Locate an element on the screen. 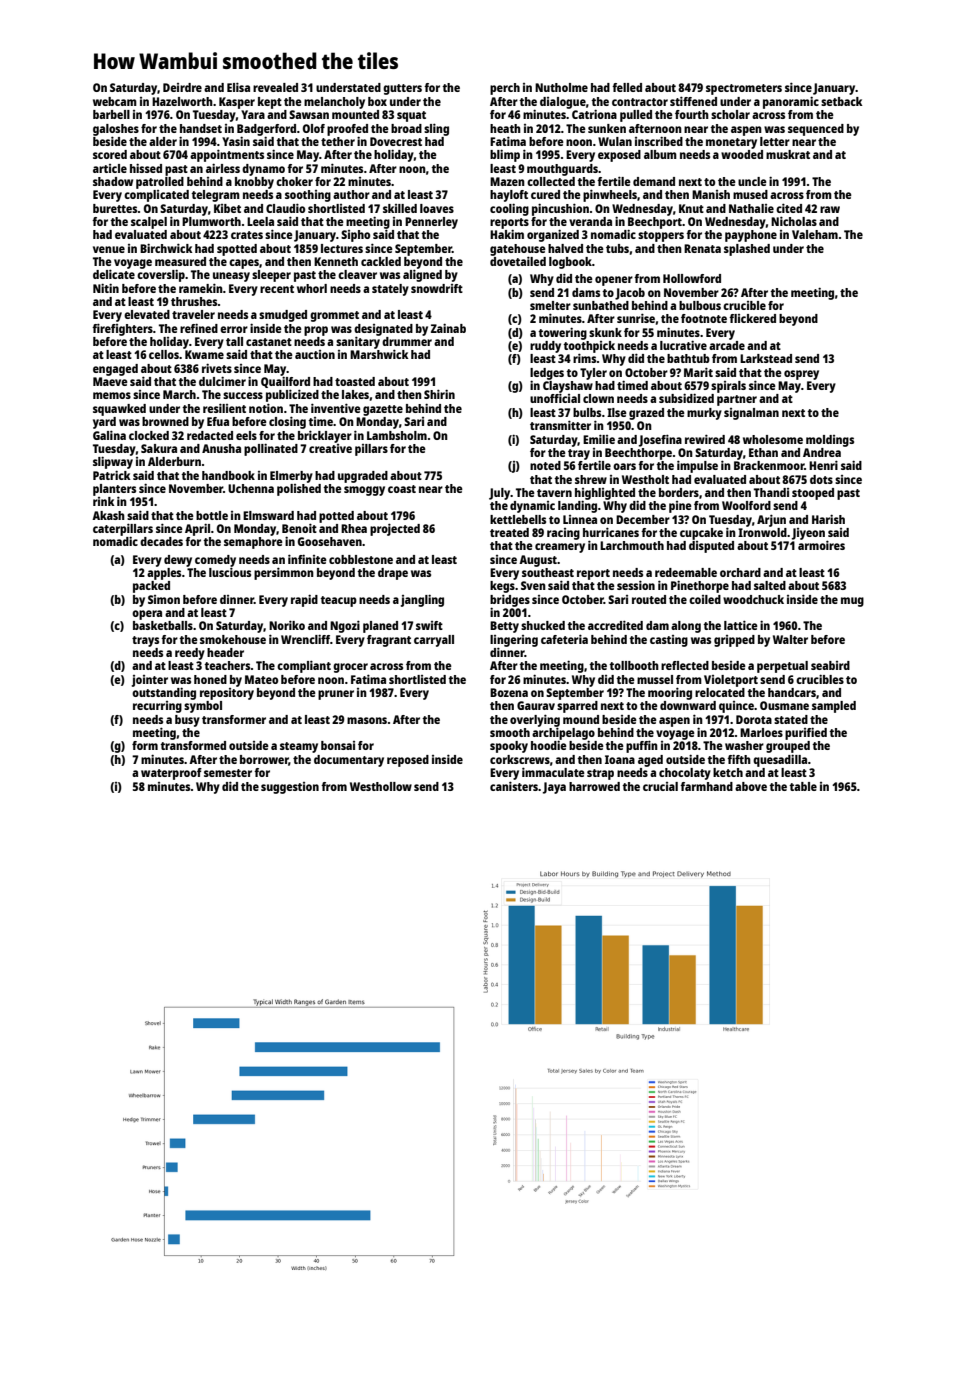 Image resolution: width=957 pixels, height=1386 pixels. moldings is located at coordinates (830, 441).
